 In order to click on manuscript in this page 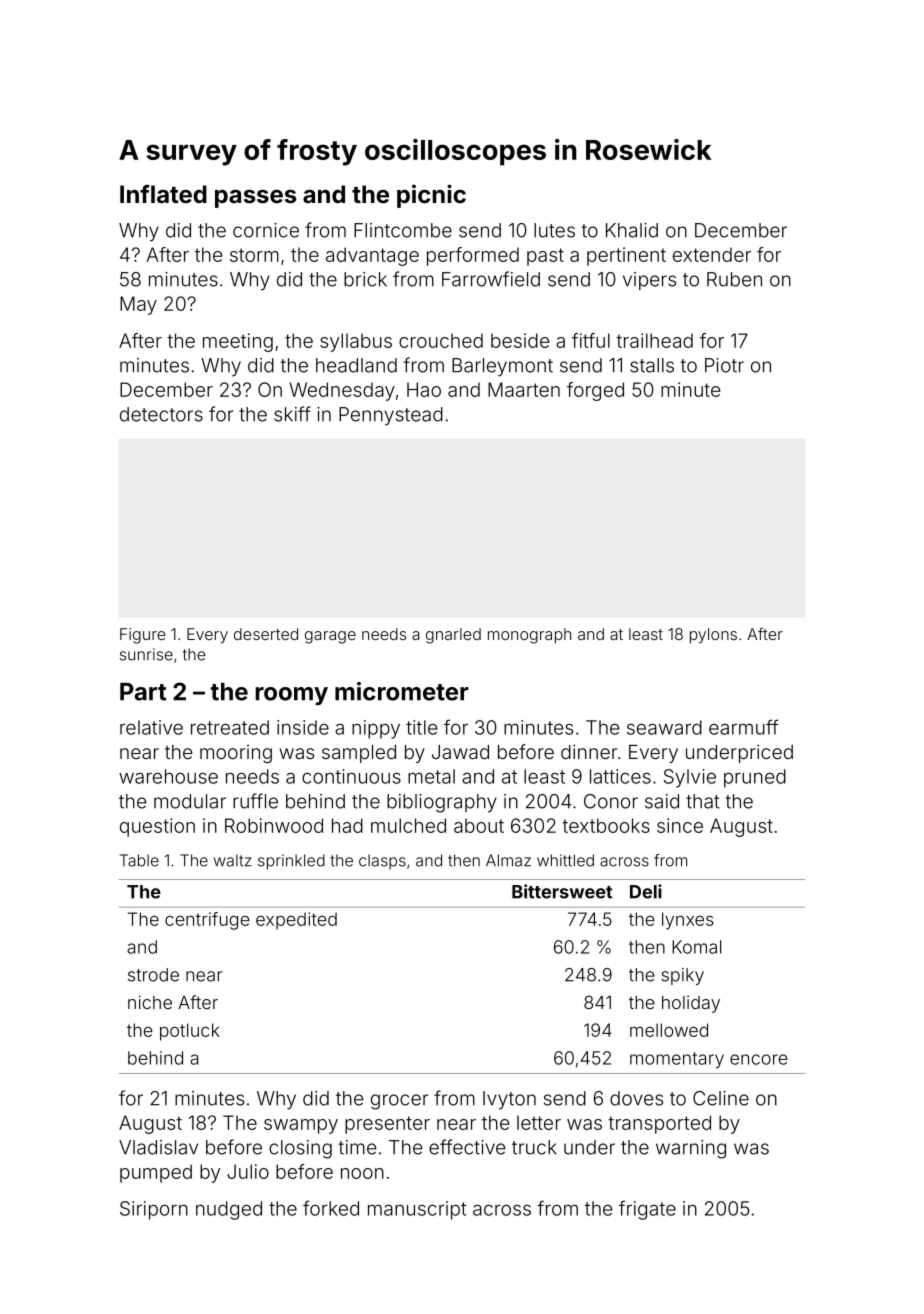, I will do `click(417, 1210)`.
